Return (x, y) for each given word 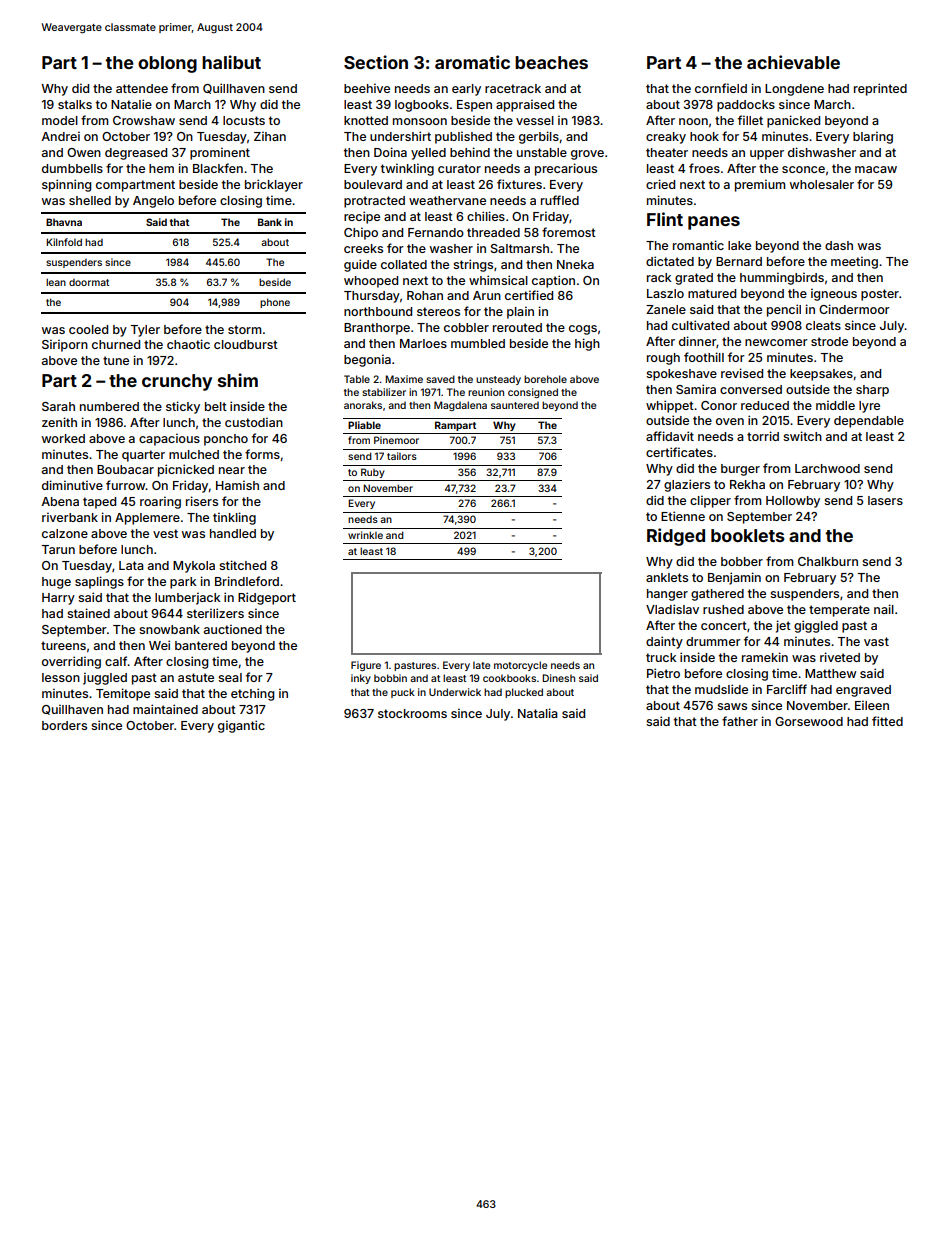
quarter (143, 456)
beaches (551, 62)
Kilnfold (64, 242)
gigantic (241, 726)
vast (876, 641)
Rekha (747, 484)
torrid (763, 436)
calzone (65, 533)
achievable (793, 62)
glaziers (687, 485)
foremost (569, 232)
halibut (231, 62)
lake (739, 245)
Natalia (538, 713)
